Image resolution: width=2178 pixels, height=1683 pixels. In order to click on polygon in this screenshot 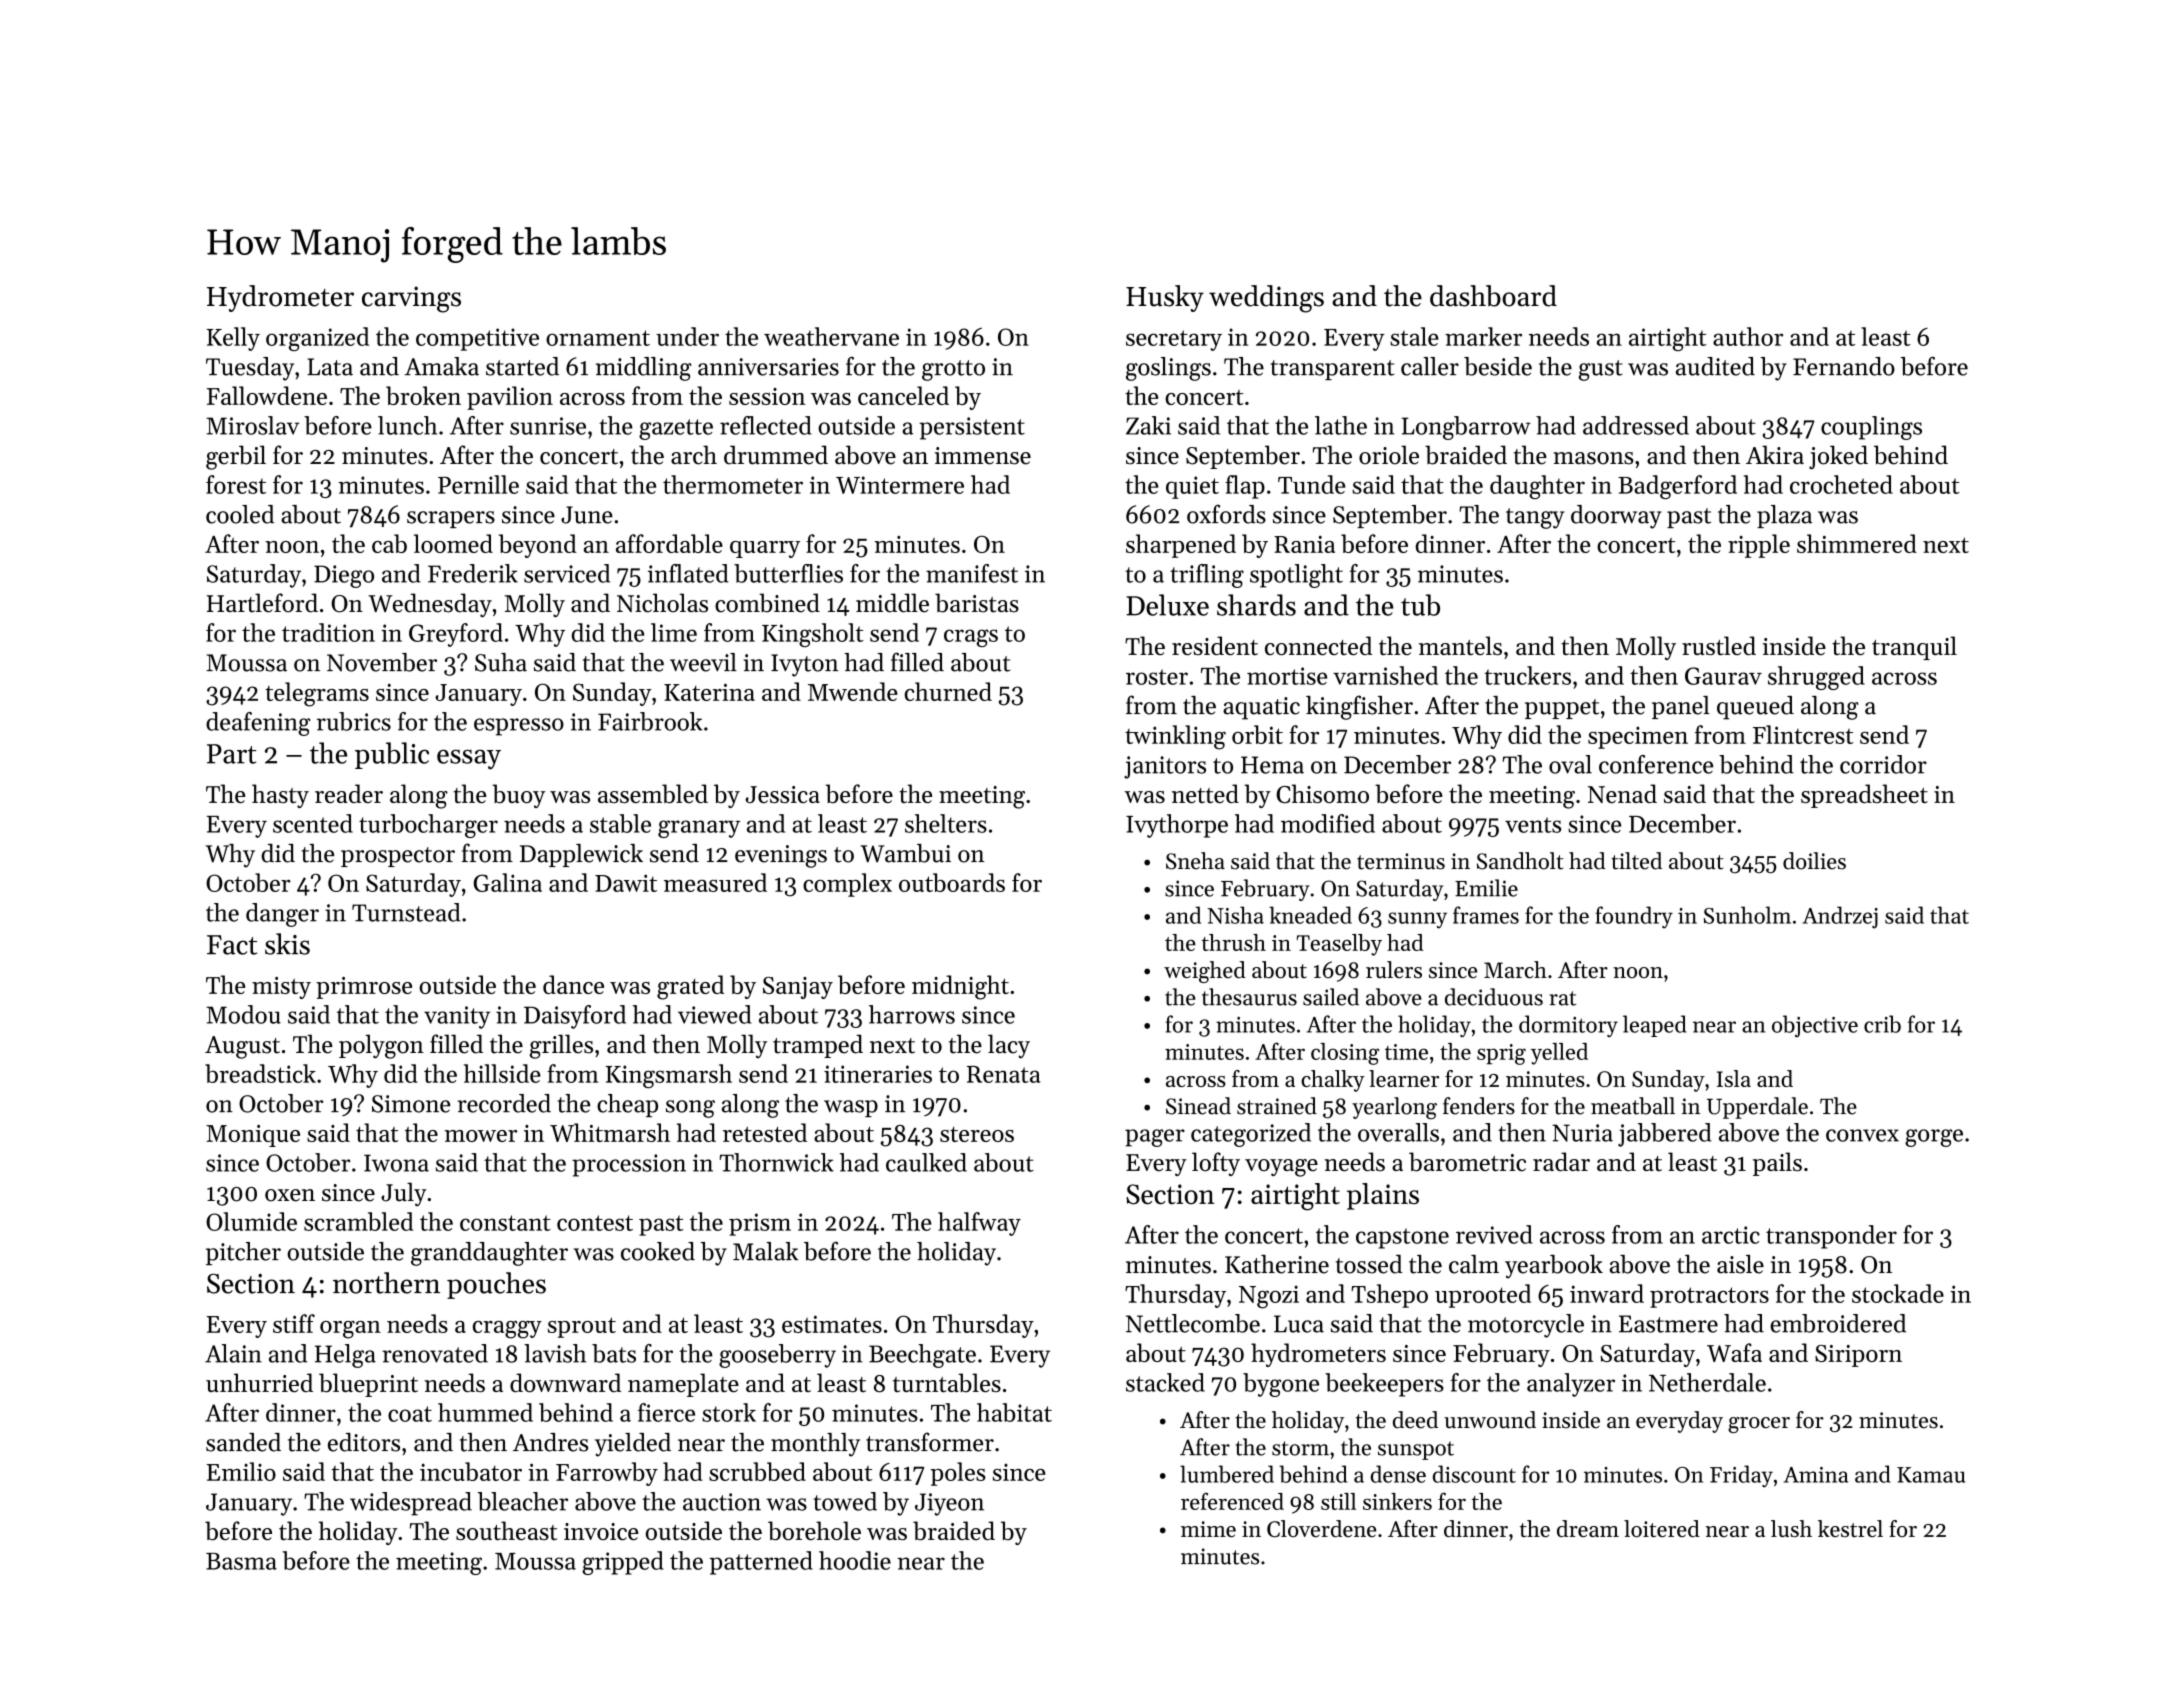, I will do `click(381, 1046)`.
